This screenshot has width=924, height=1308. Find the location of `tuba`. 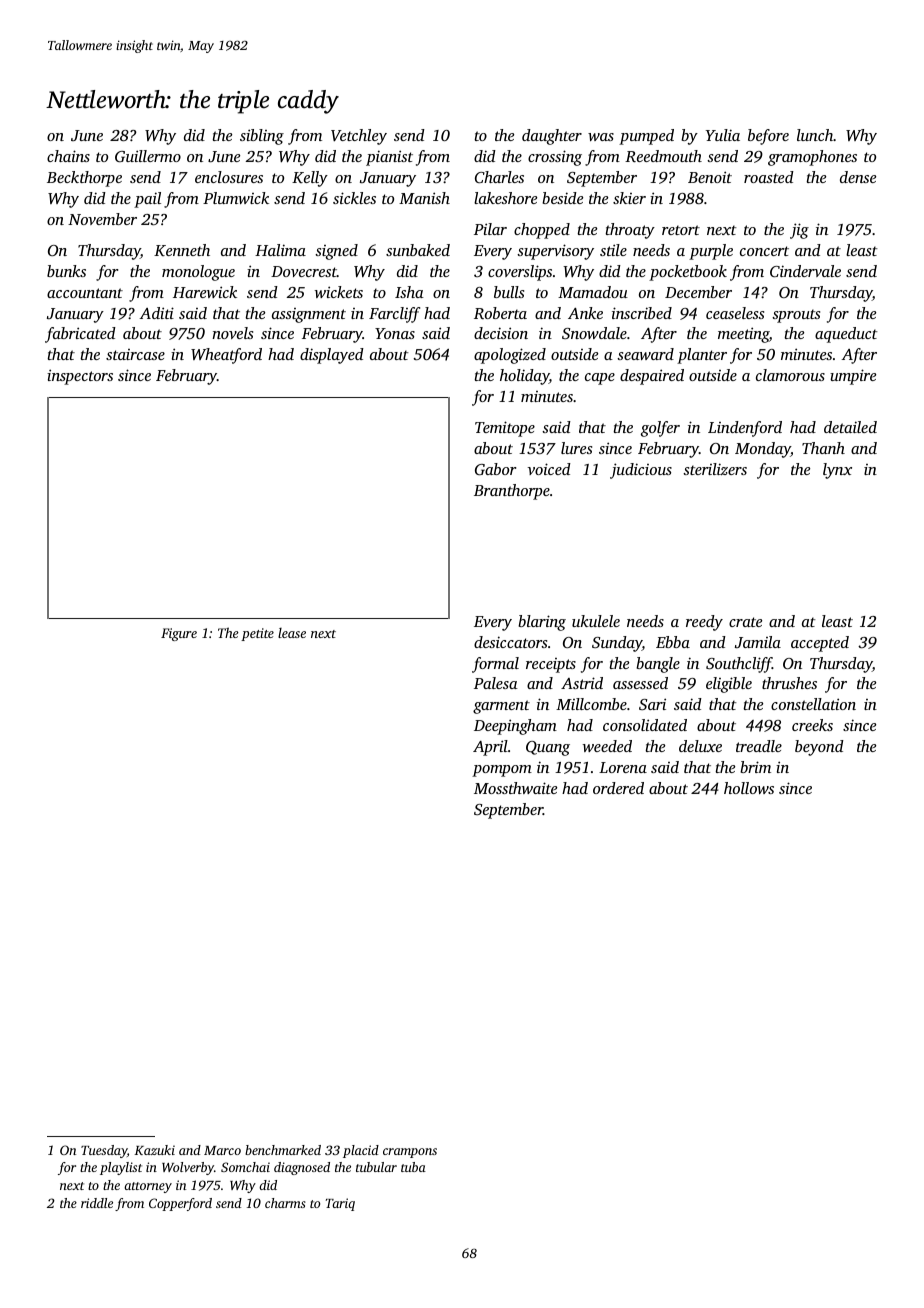

tuba is located at coordinates (413, 1167).
